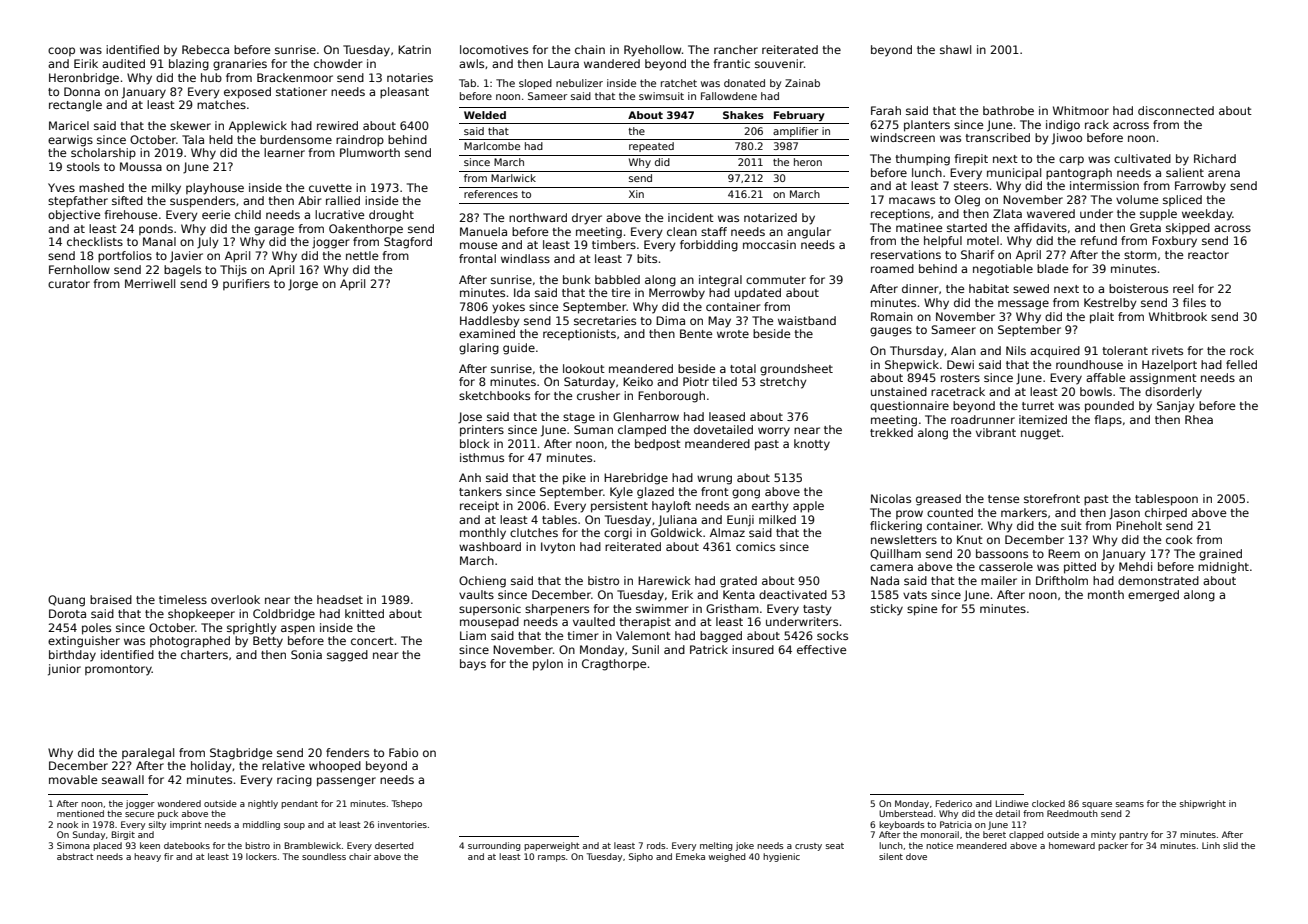 The image size is (1308, 924). Describe the element at coordinates (736, 49) in the document. I see `rancher` at that location.
